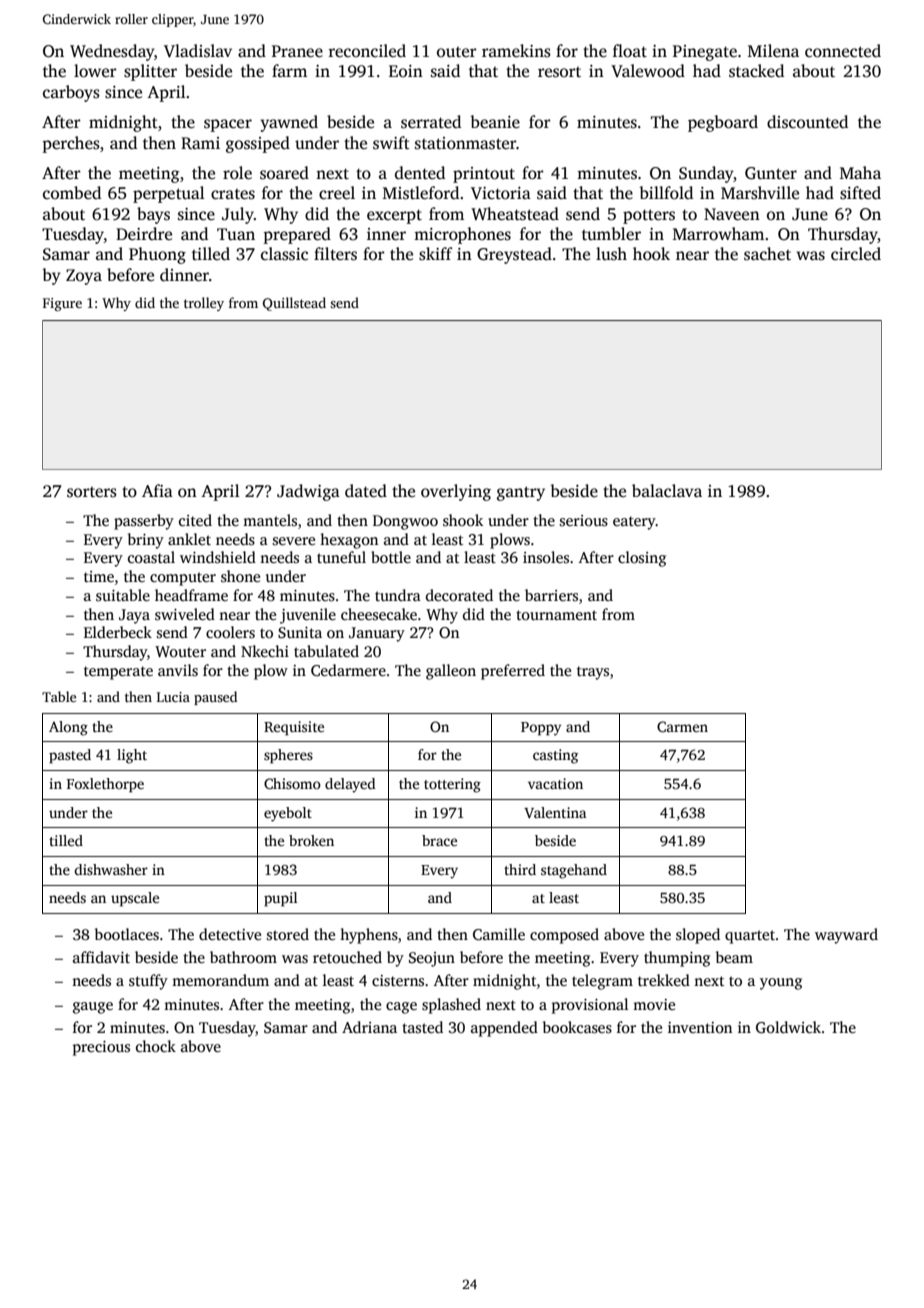 This document has height=1308, width=924. What do you see at coordinates (71, 144) in the document?
I see `perches` at bounding box center [71, 144].
